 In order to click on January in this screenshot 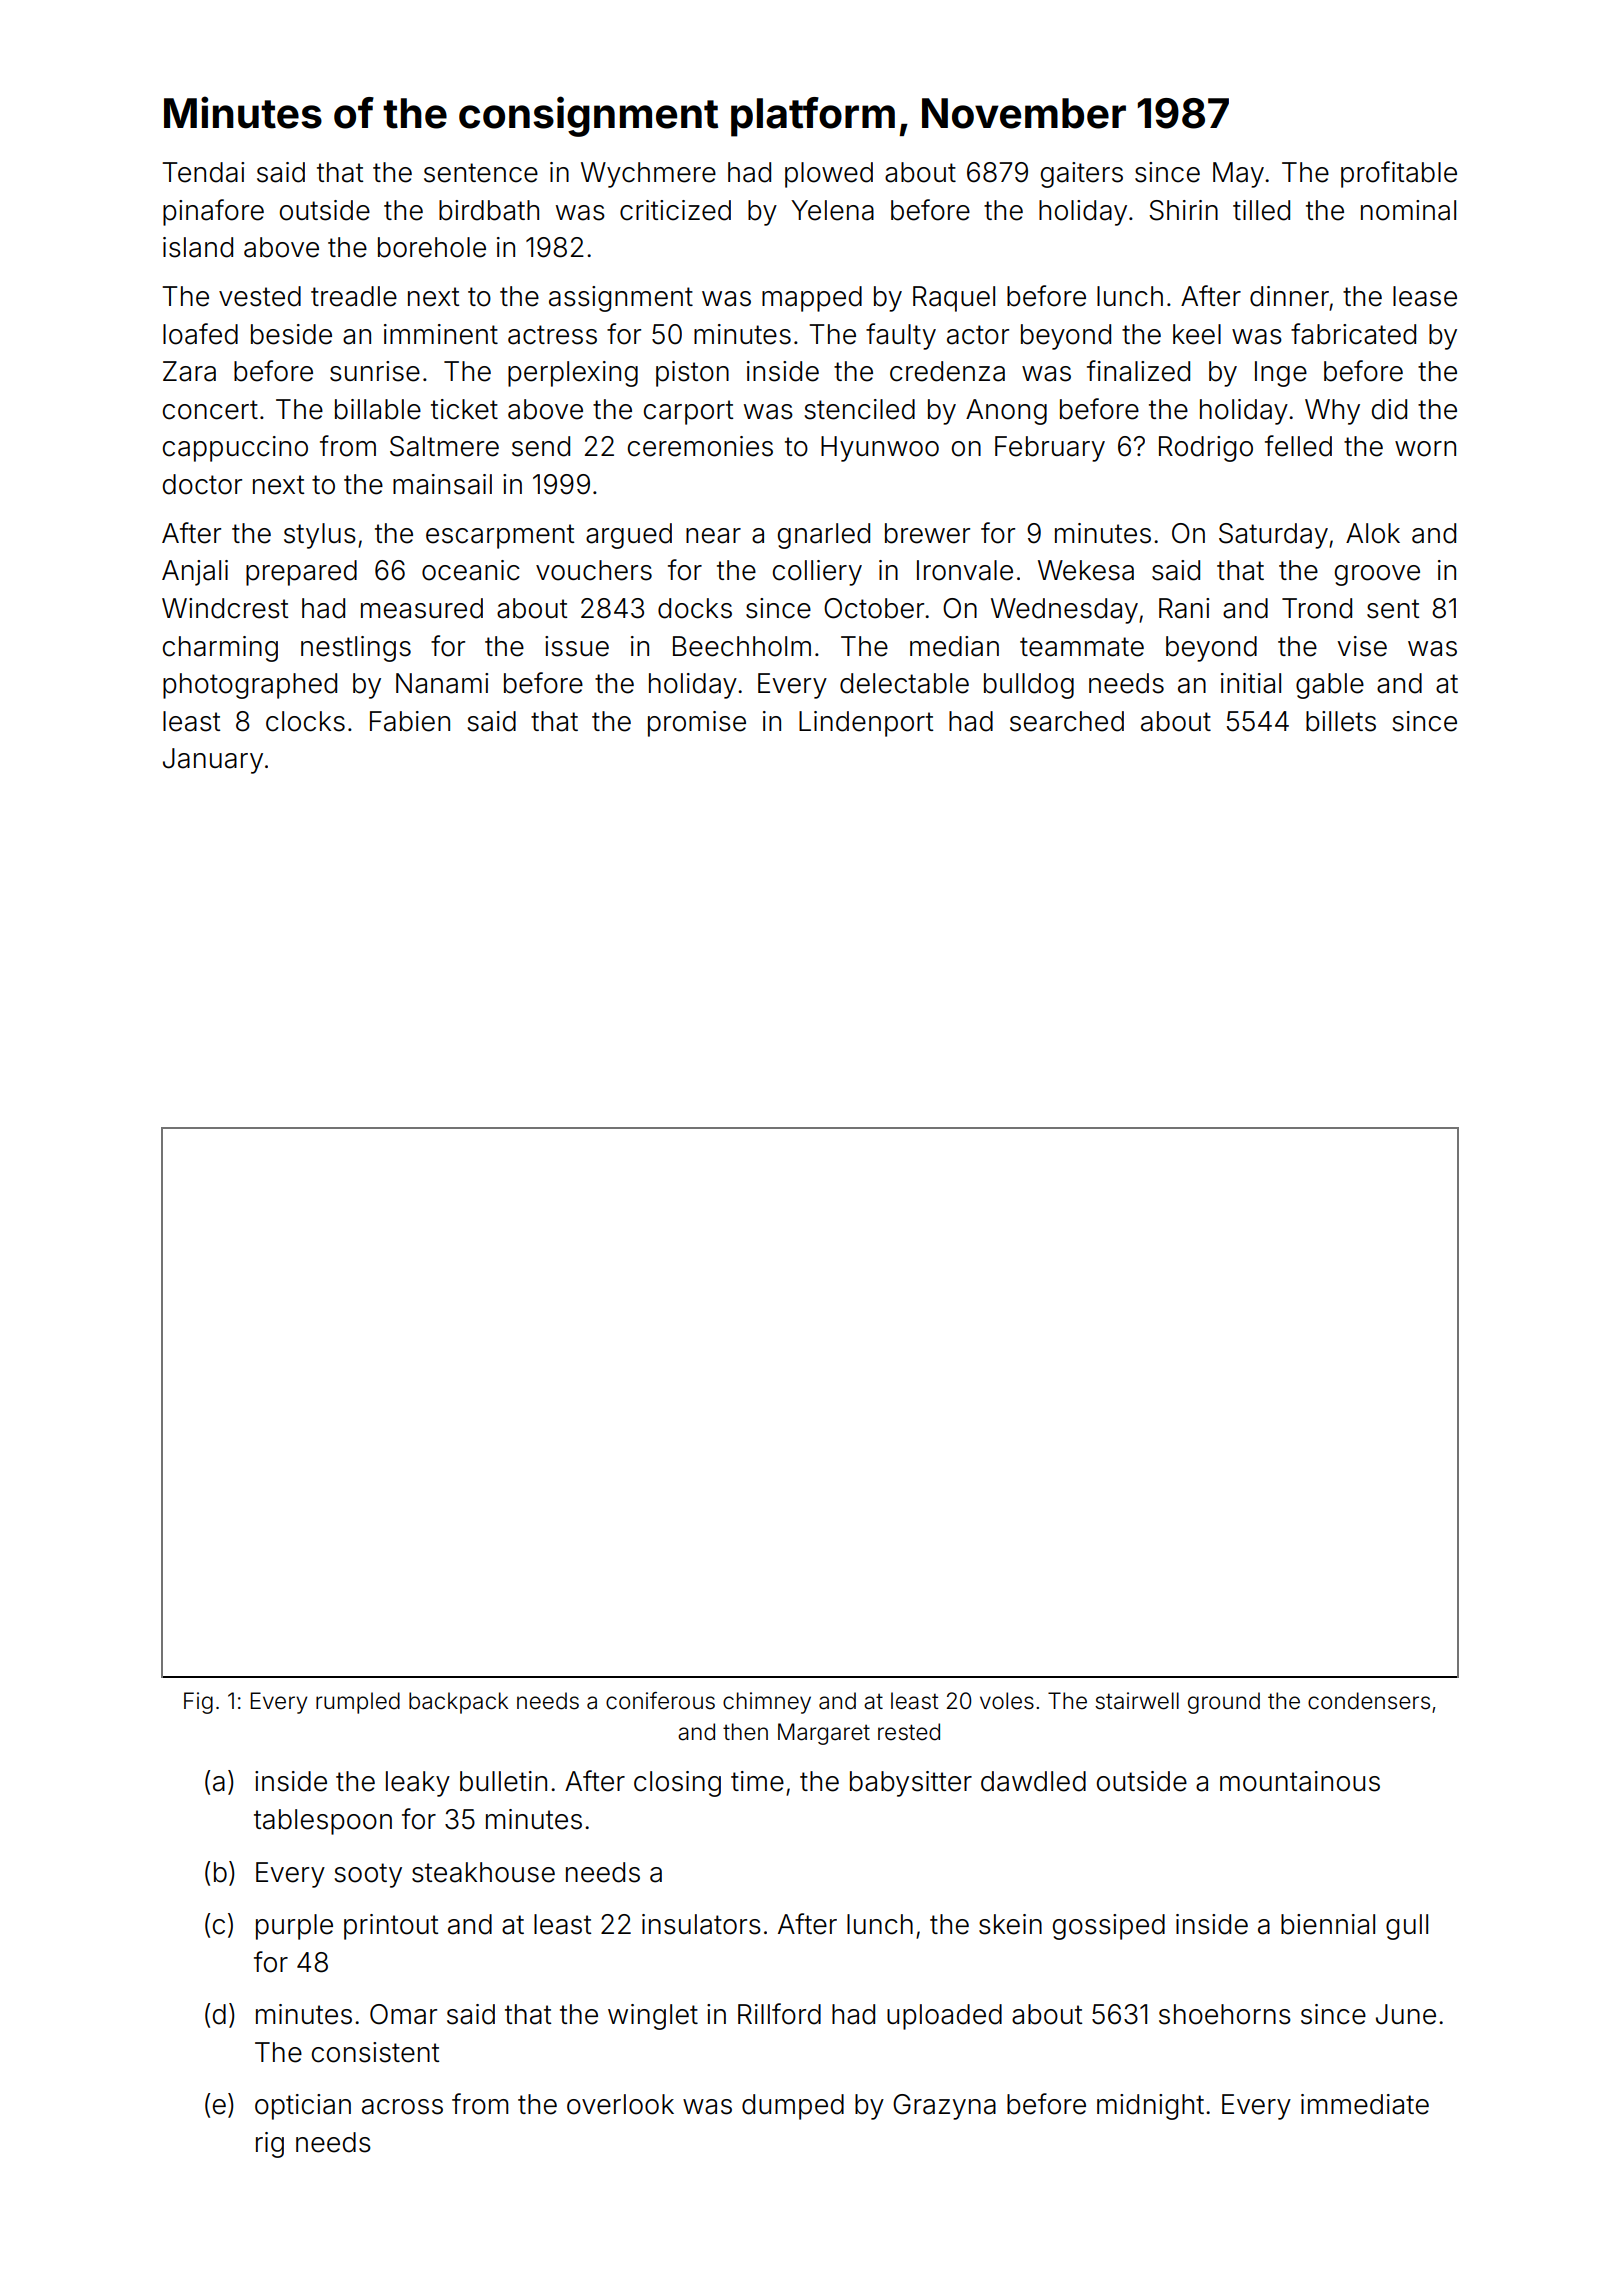, I will do `click(213, 761)`.
